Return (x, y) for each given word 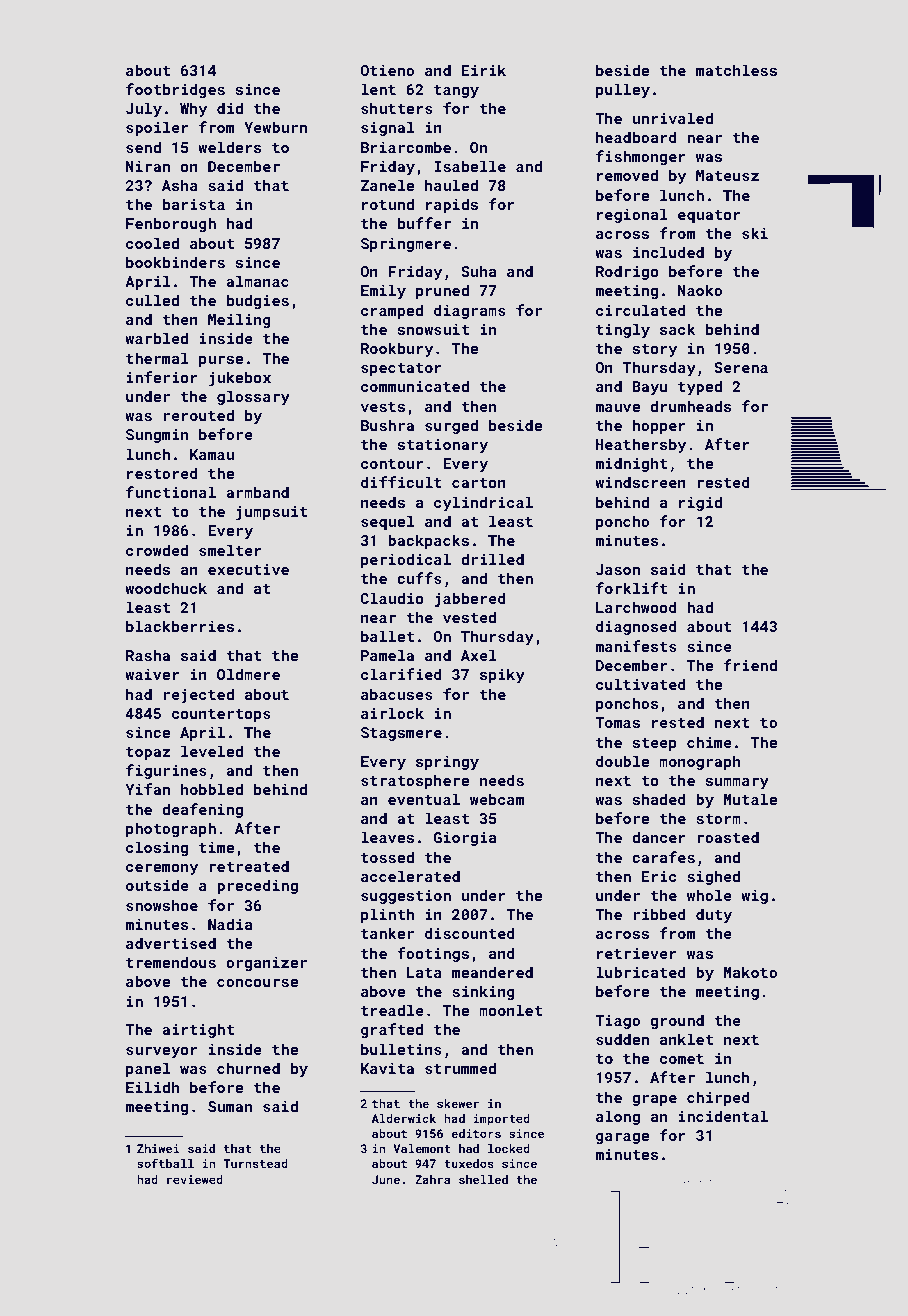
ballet (387, 636)
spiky (502, 675)
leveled (212, 751)
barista (194, 204)
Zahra (432, 1179)
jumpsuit (271, 513)
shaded (659, 799)
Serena (741, 367)
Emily (383, 291)
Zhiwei (158, 1148)
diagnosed (636, 627)
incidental (723, 1116)
